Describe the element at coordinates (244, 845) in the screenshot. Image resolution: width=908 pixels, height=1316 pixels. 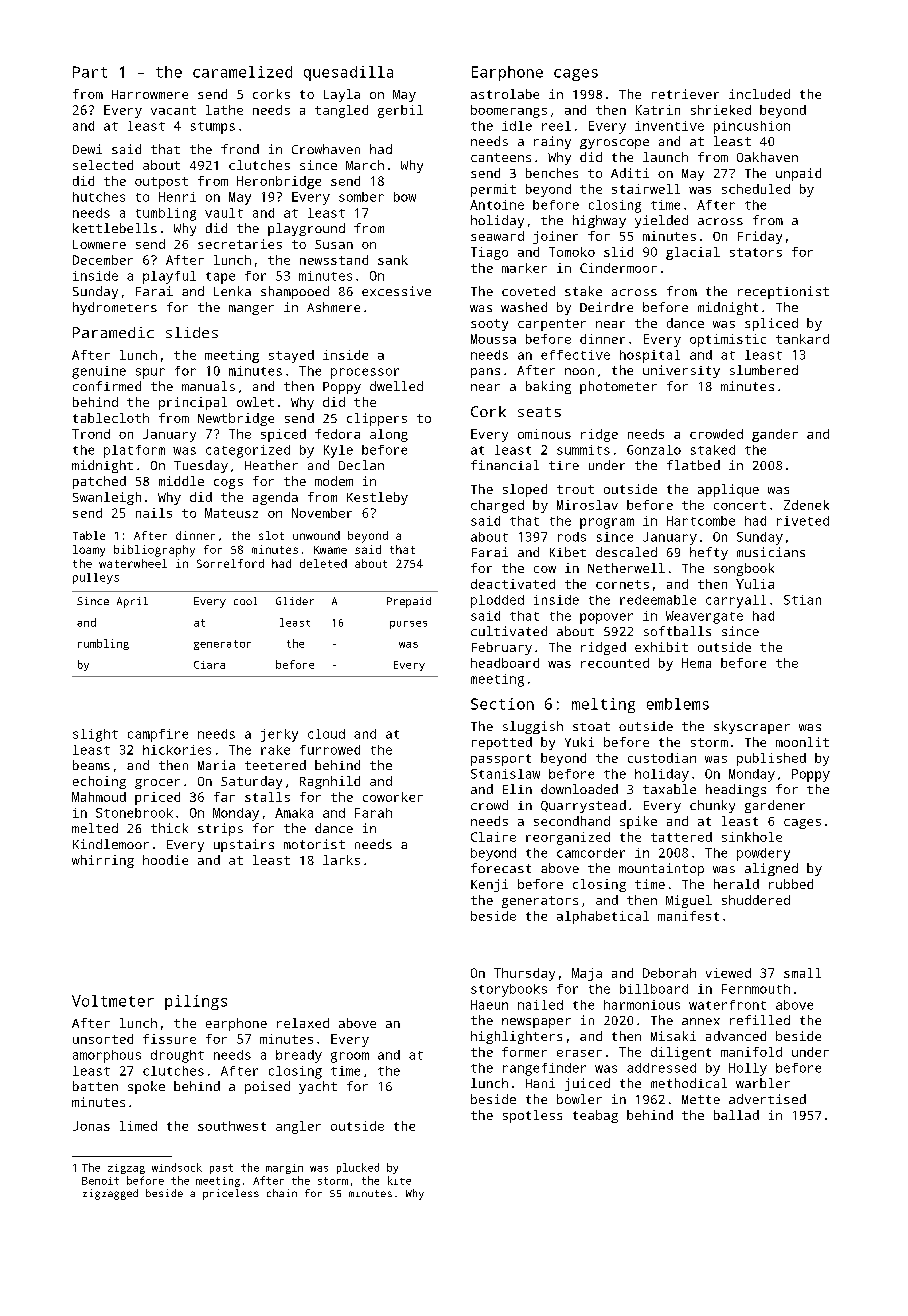
I see `upstairs` at that location.
